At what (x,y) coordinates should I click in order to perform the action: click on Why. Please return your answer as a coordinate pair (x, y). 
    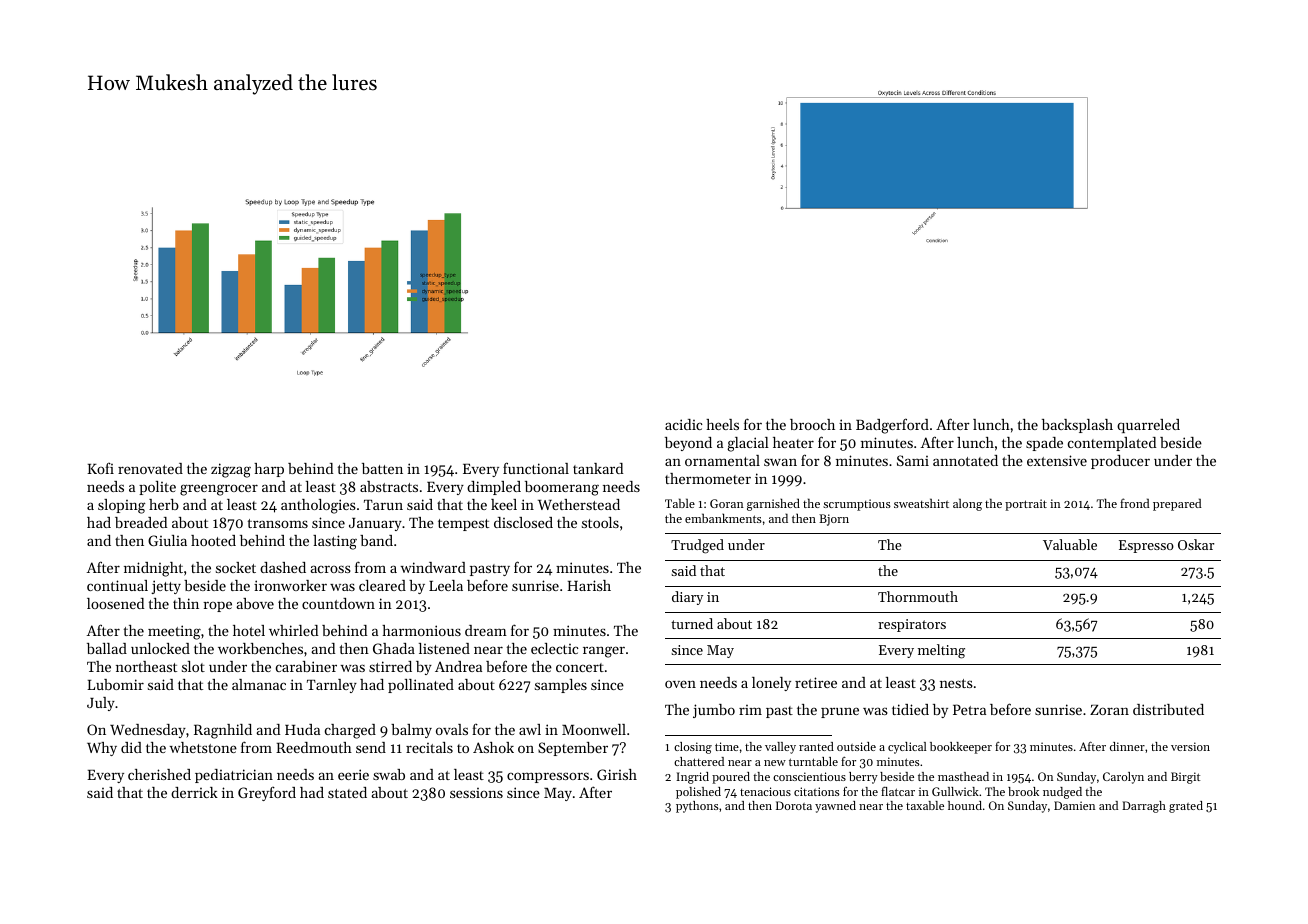
    Looking at the image, I should click on (102, 749).
